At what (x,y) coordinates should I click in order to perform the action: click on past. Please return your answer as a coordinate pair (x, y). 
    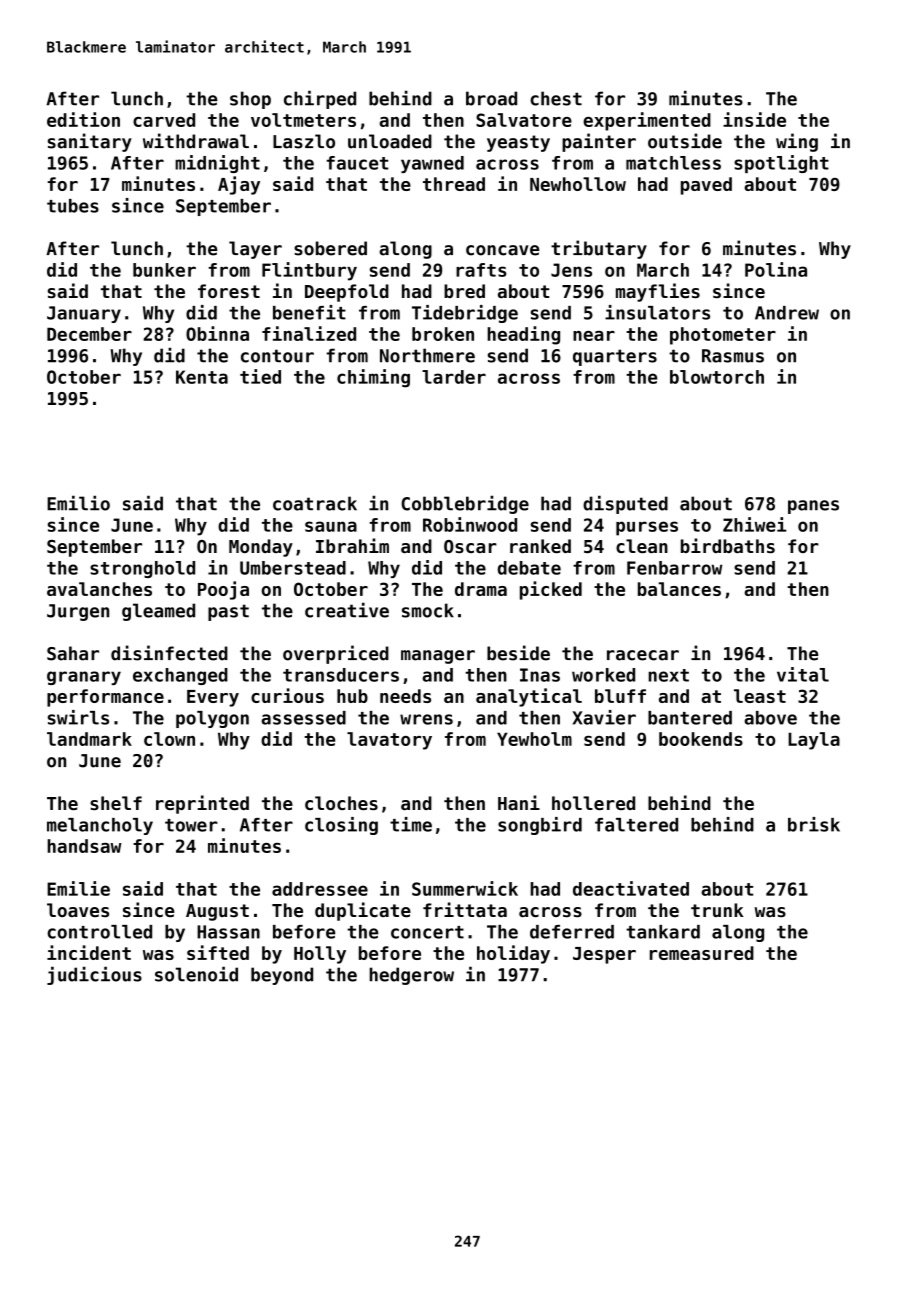
    Looking at the image, I should click on (228, 612).
